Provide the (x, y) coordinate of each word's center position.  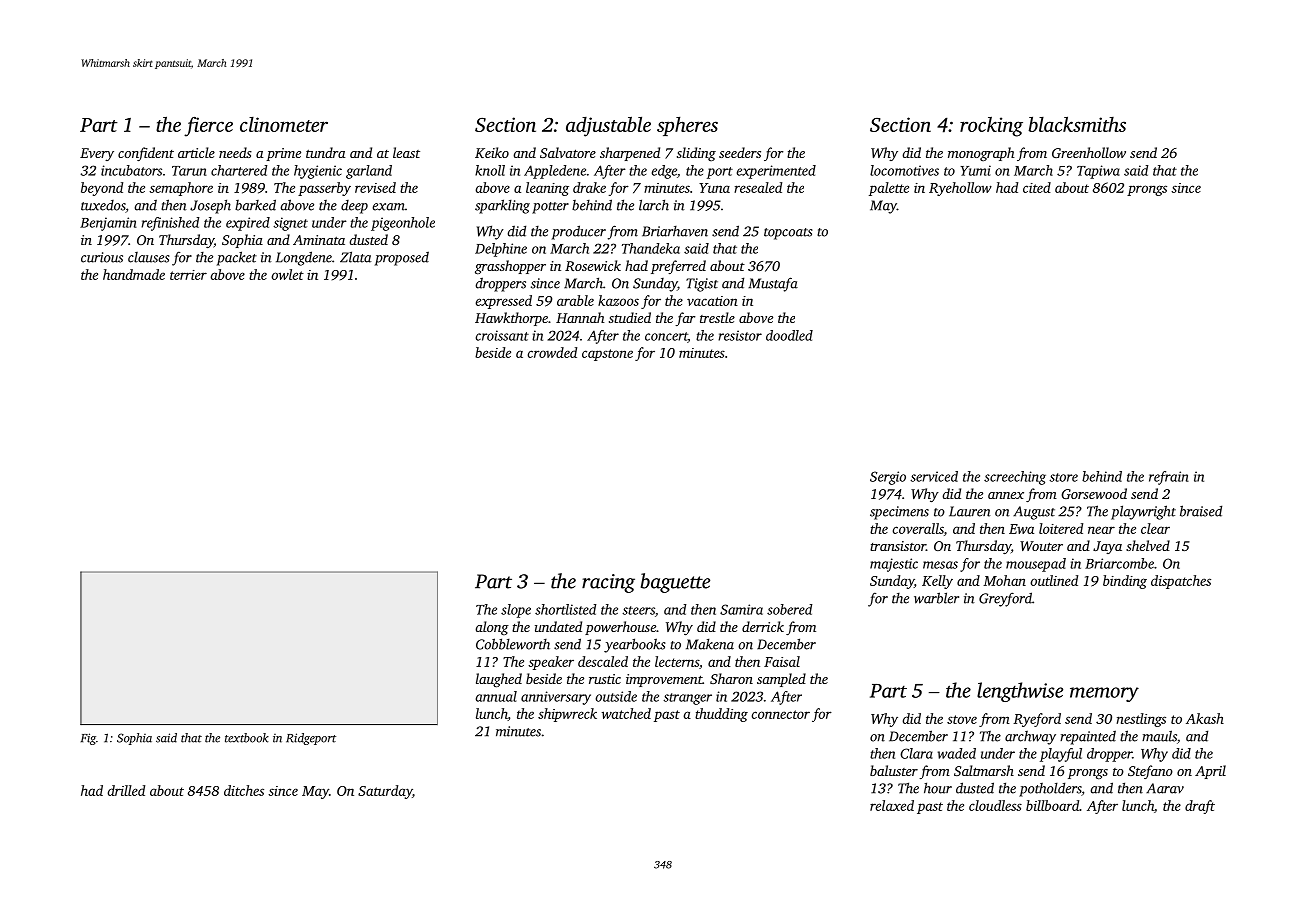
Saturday (385, 792)
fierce (208, 127)
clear (1155, 528)
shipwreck (567, 715)
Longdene (304, 258)
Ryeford (1037, 720)
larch (654, 205)
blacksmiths (1077, 124)
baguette (675, 583)
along (492, 628)
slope (516, 611)
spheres (687, 126)
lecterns (677, 661)
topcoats (788, 234)
